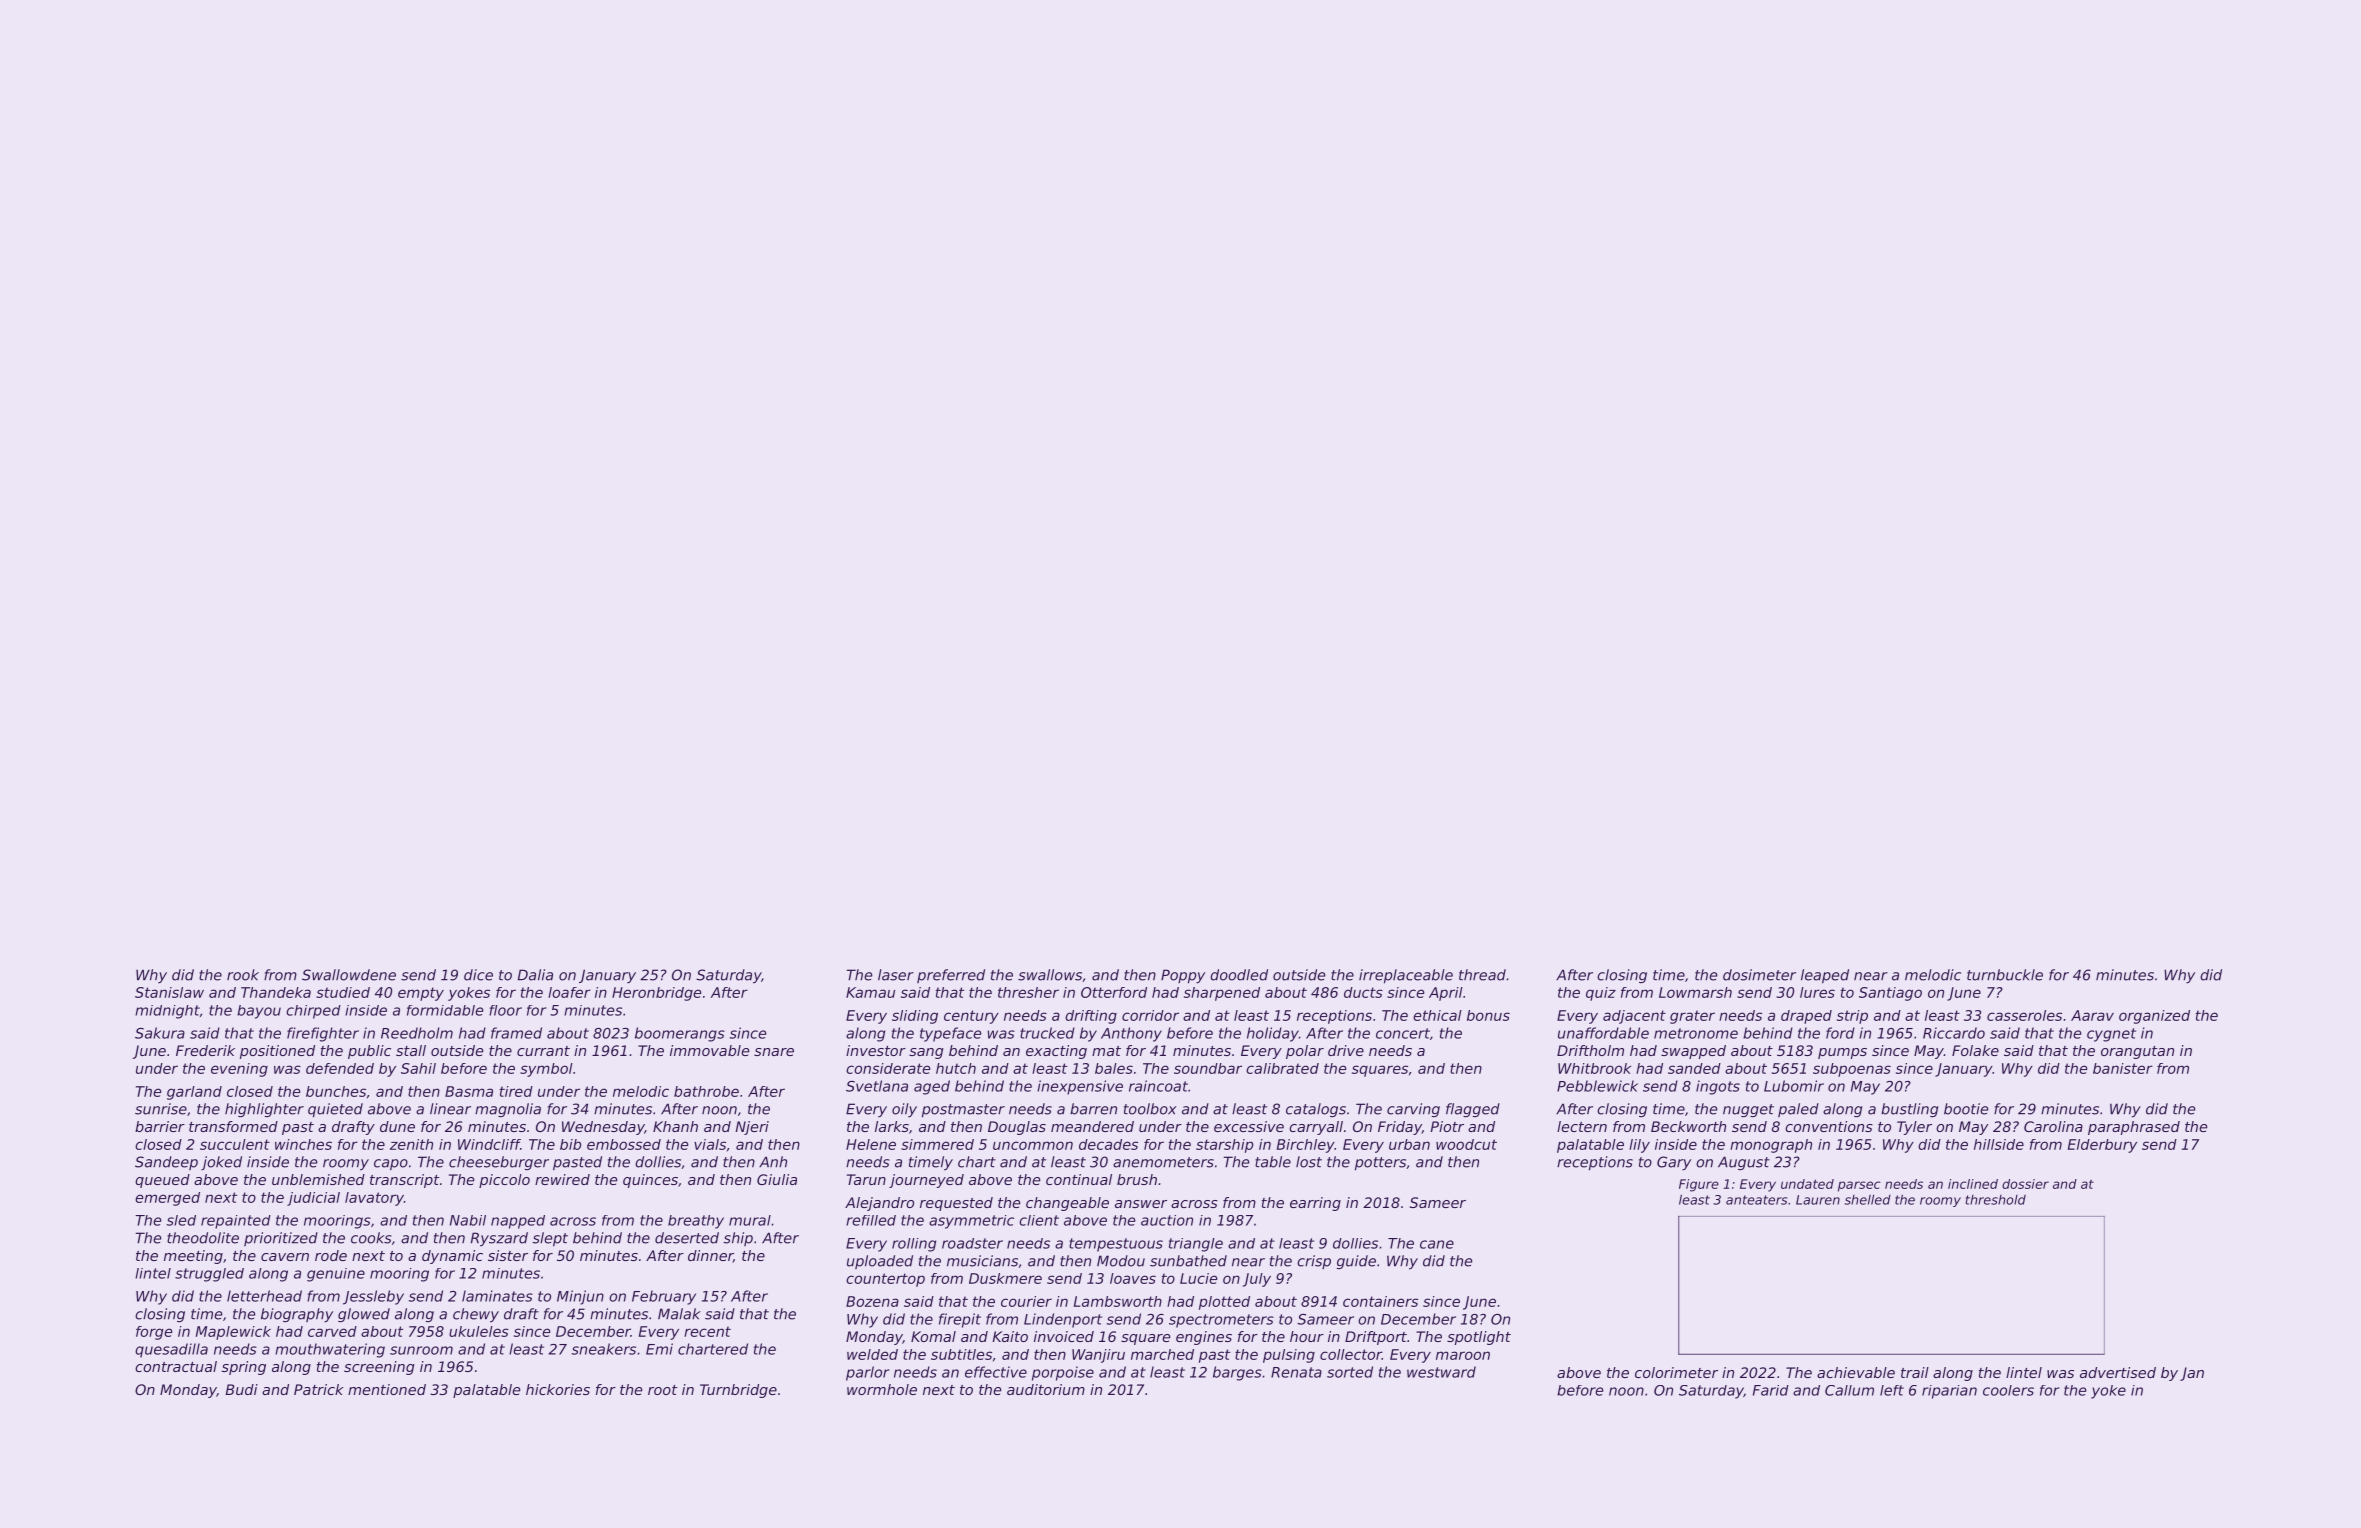  I want to click on containers, so click(1380, 1301).
